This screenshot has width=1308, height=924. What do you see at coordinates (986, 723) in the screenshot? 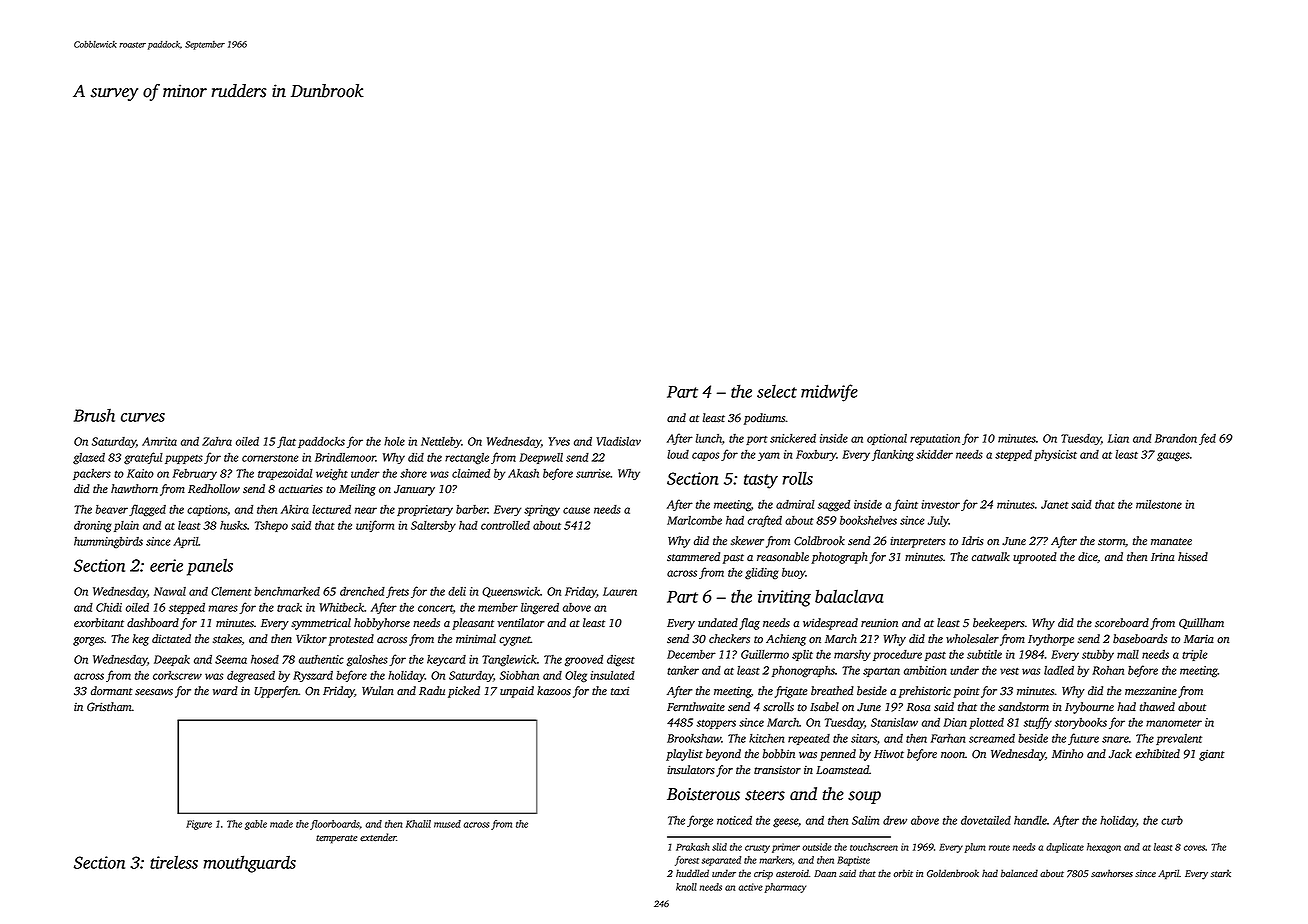
I see `plotted` at bounding box center [986, 723].
